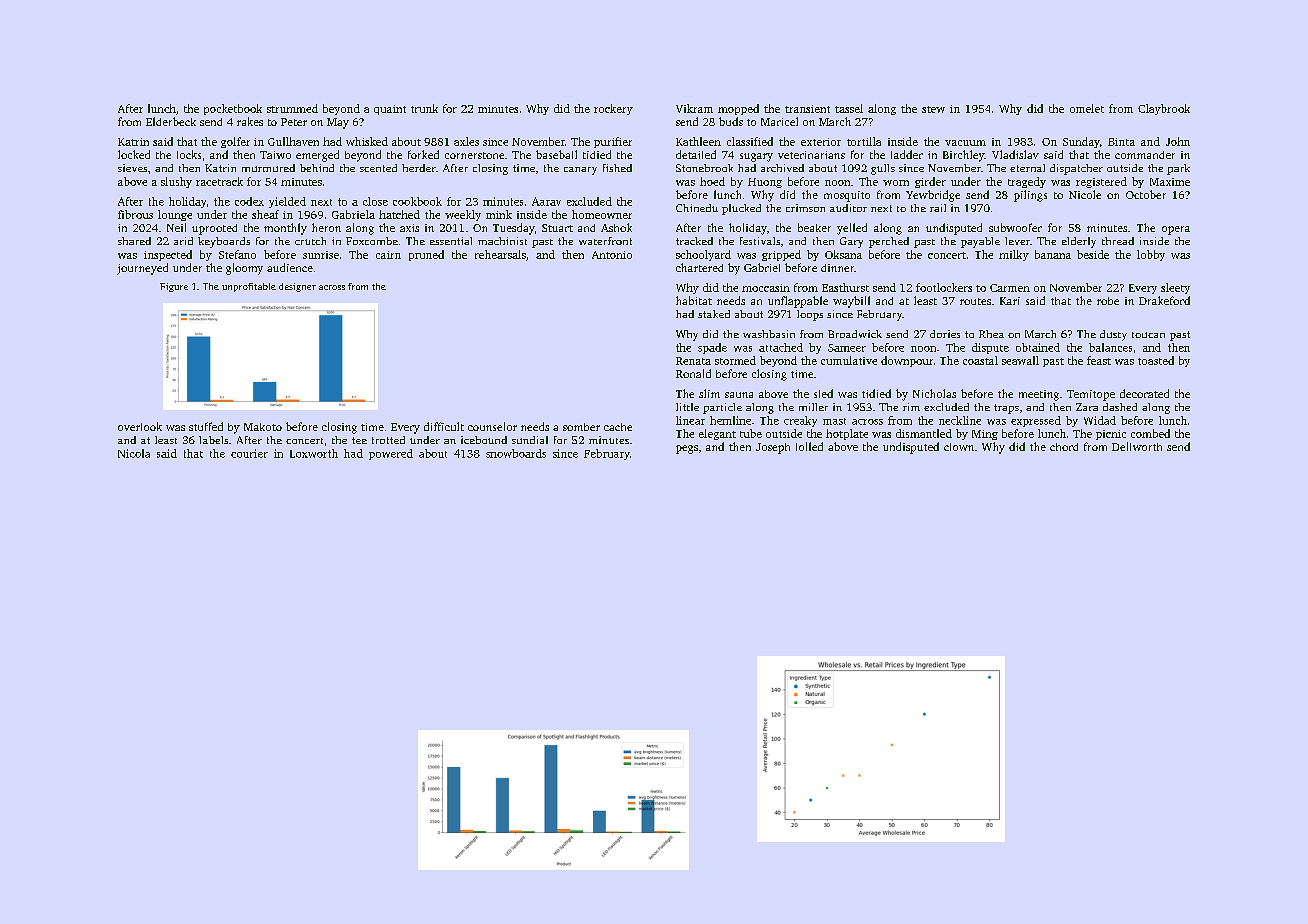 The width and height of the screenshot is (1308, 924). What do you see at coordinates (375, 201) in the screenshot?
I see `close` at bounding box center [375, 201].
